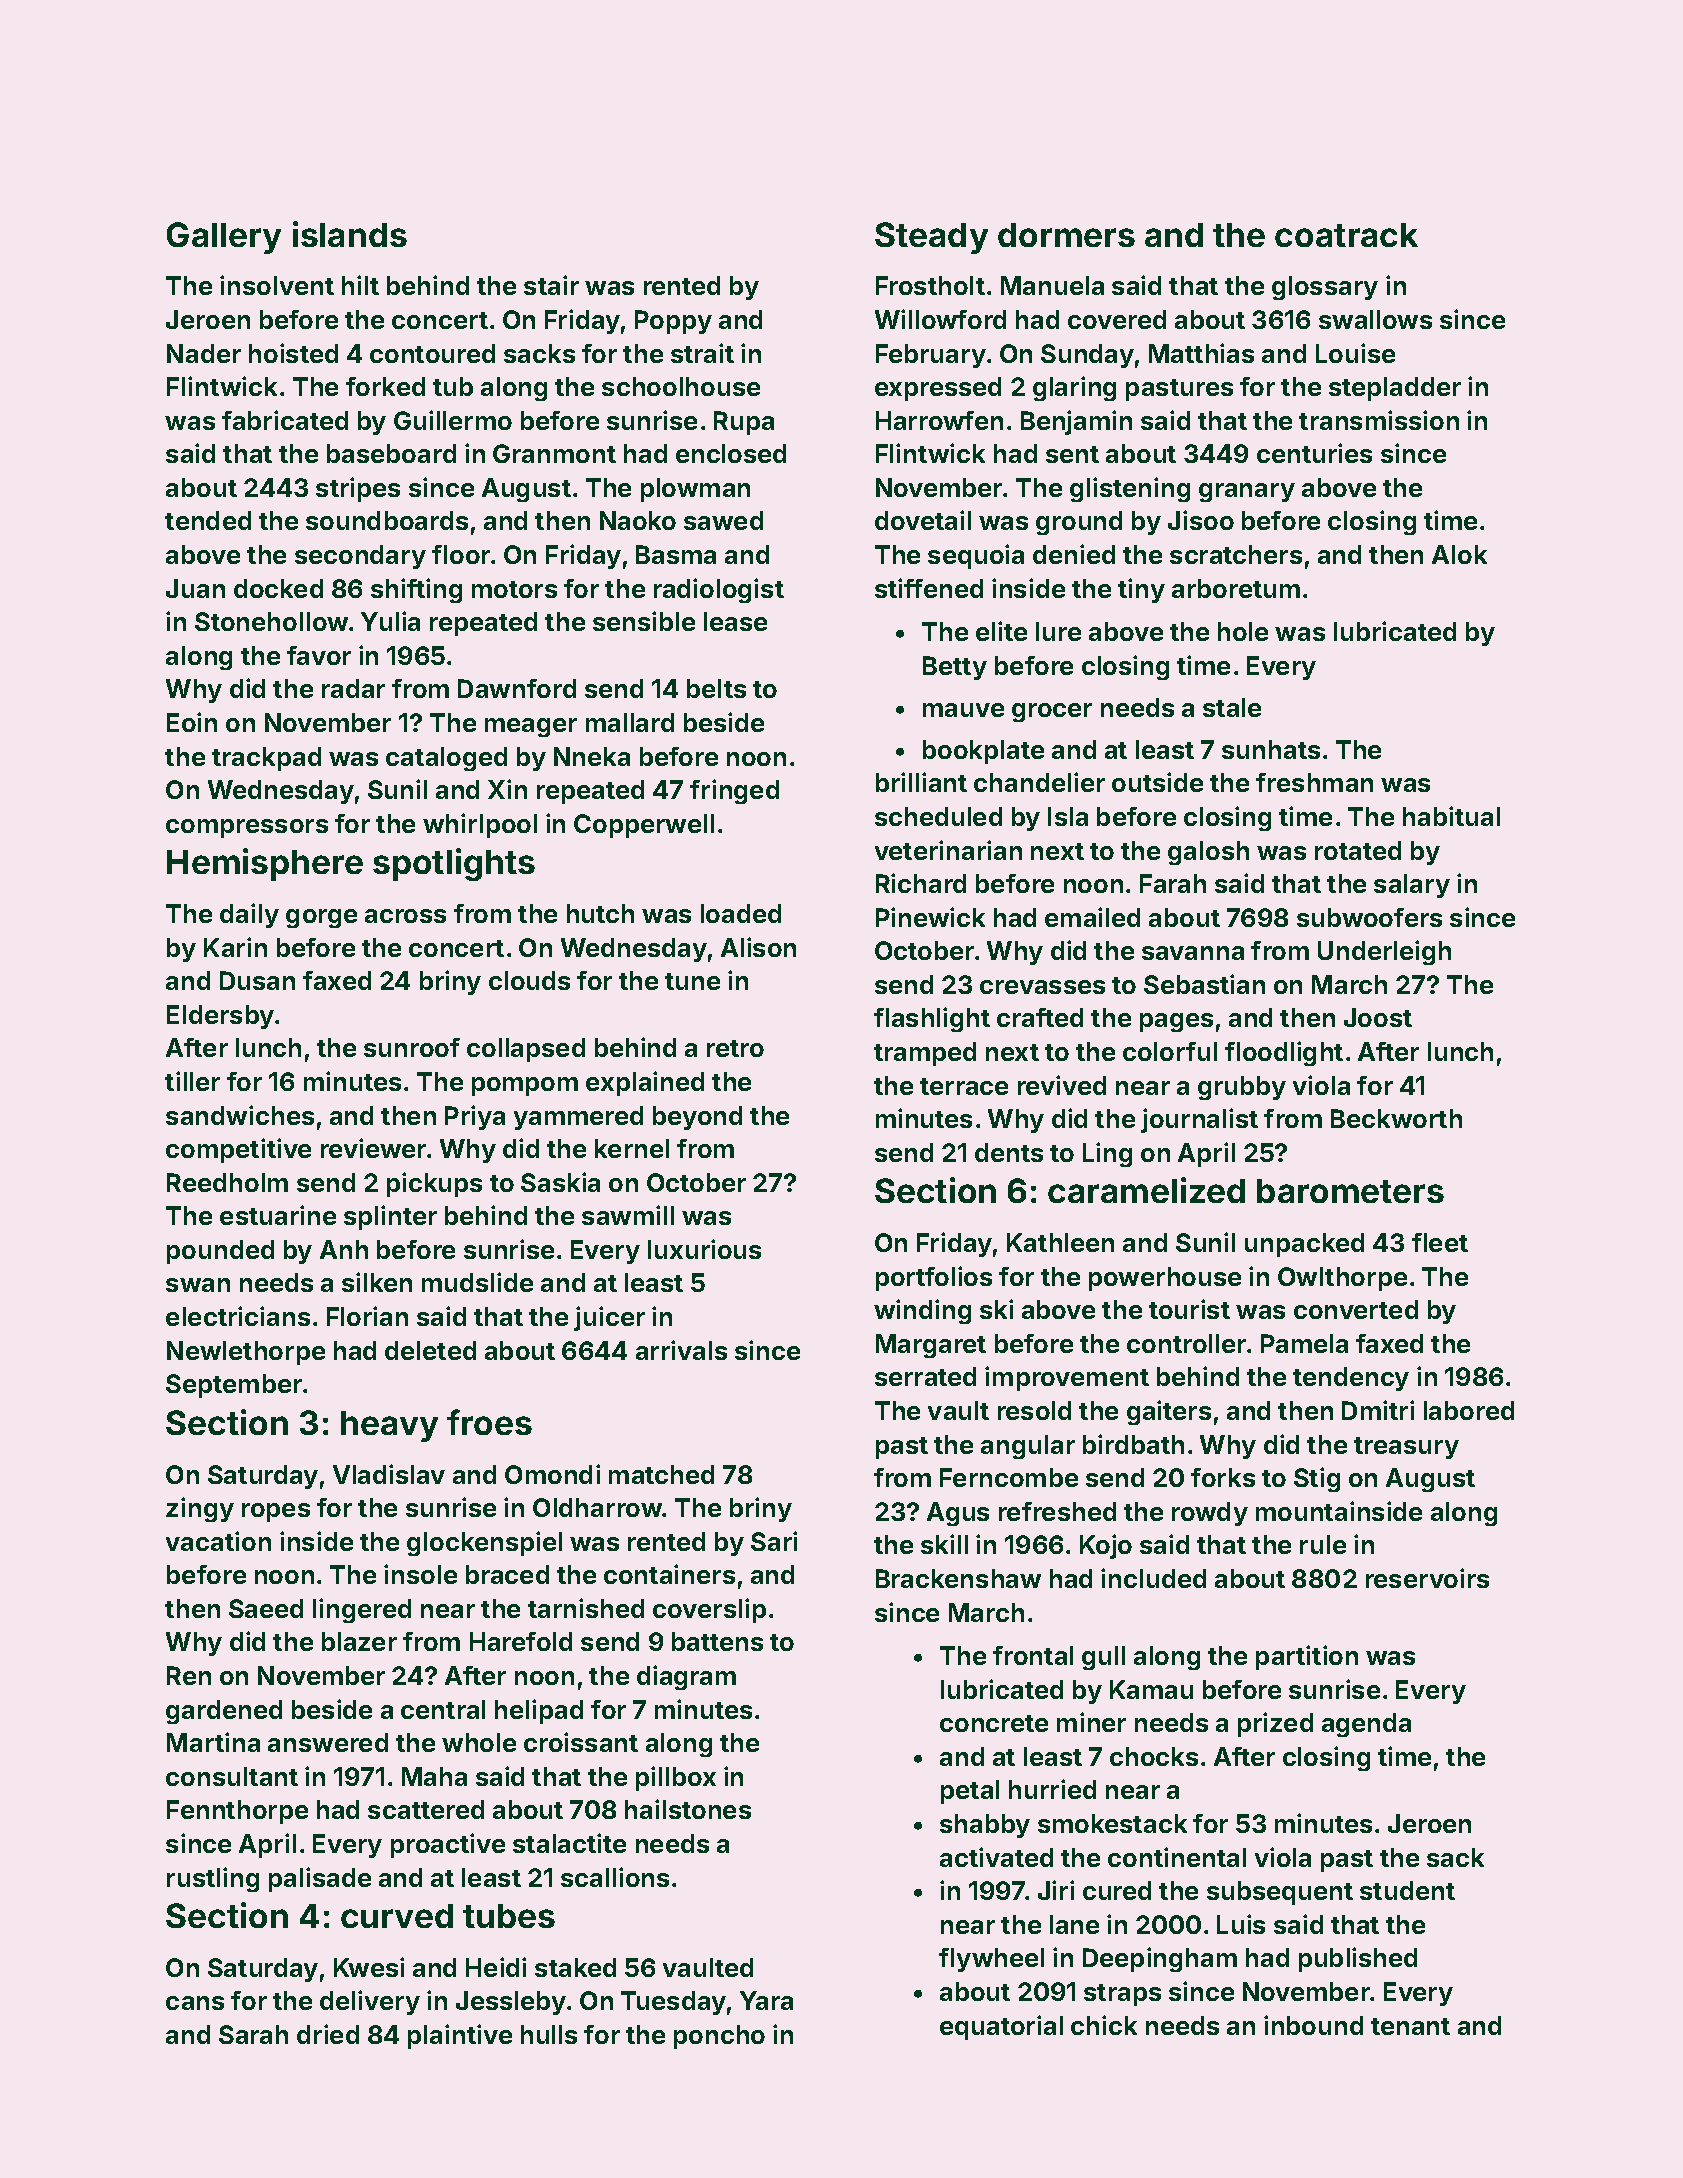 The width and height of the page is (1683, 2178). I want to click on Dmitri, so click(1378, 1410).
